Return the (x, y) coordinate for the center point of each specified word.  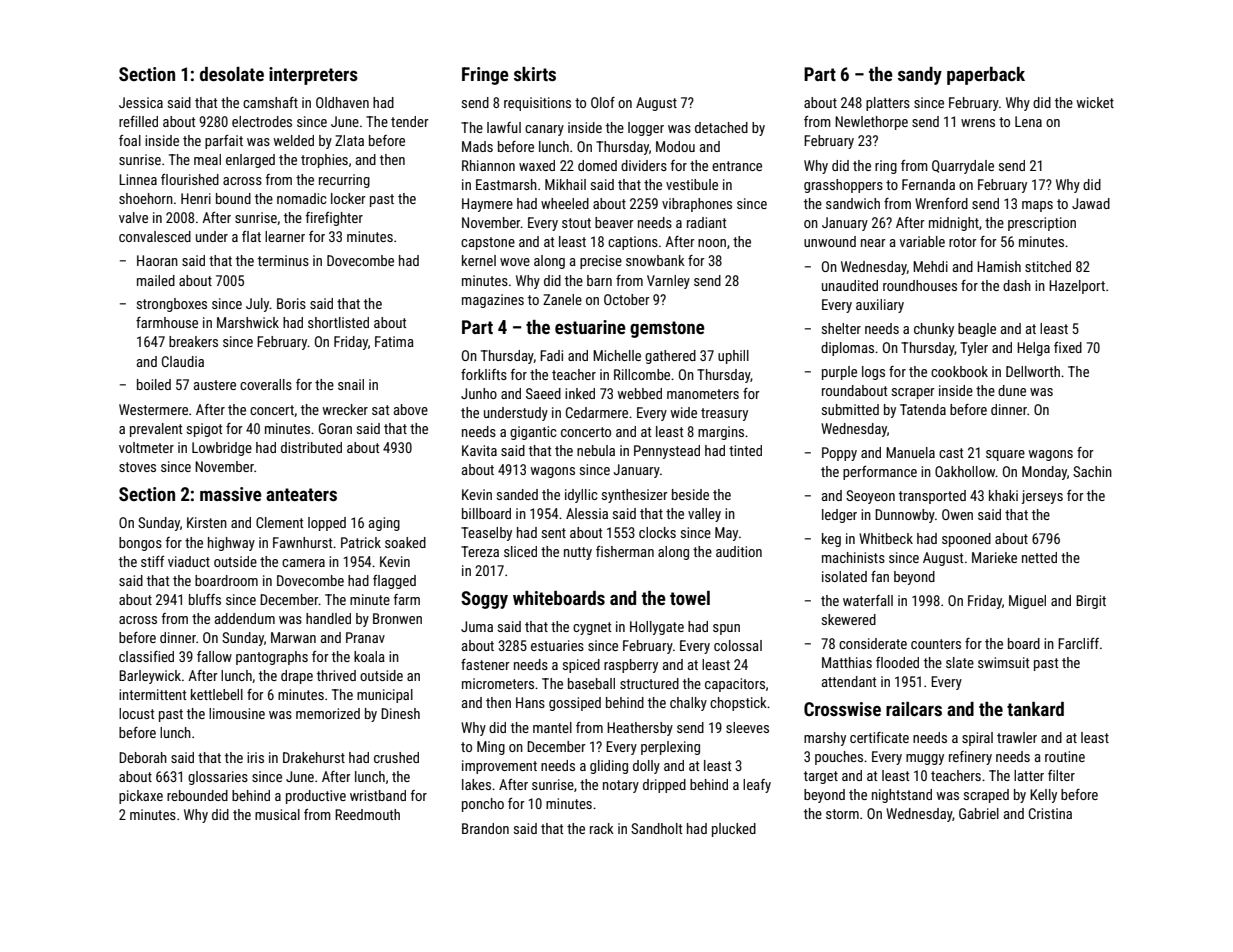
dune (1012, 390)
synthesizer (635, 496)
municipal (385, 696)
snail (351, 384)
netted (1039, 557)
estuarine (590, 327)
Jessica (141, 102)
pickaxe (141, 797)
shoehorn (146, 198)
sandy (920, 76)
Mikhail (565, 184)
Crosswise (842, 709)
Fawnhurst (302, 542)
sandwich (853, 203)
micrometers (498, 683)
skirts (535, 74)
